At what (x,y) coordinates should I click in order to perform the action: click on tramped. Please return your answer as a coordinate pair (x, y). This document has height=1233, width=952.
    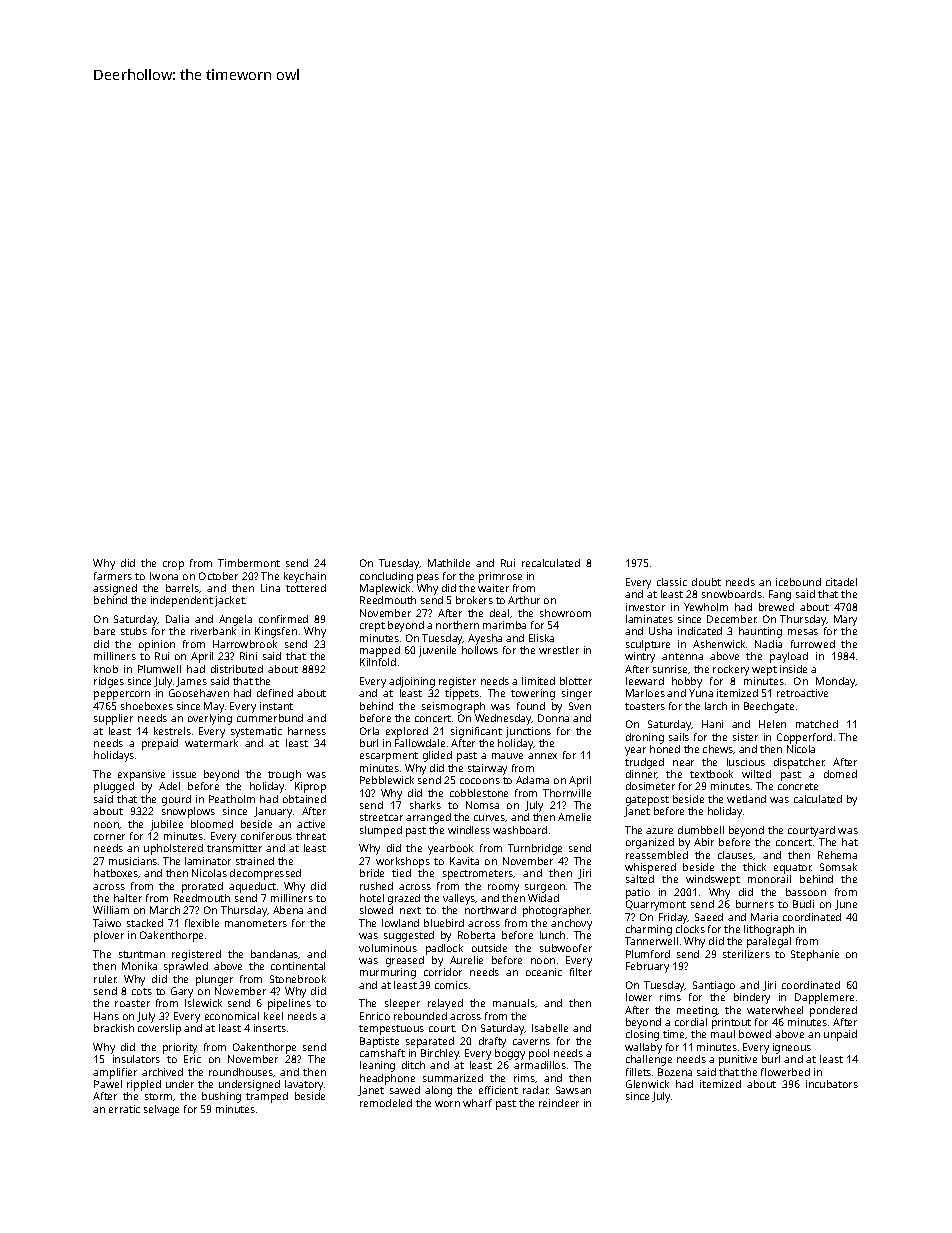
    Looking at the image, I should click on (267, 1097).
